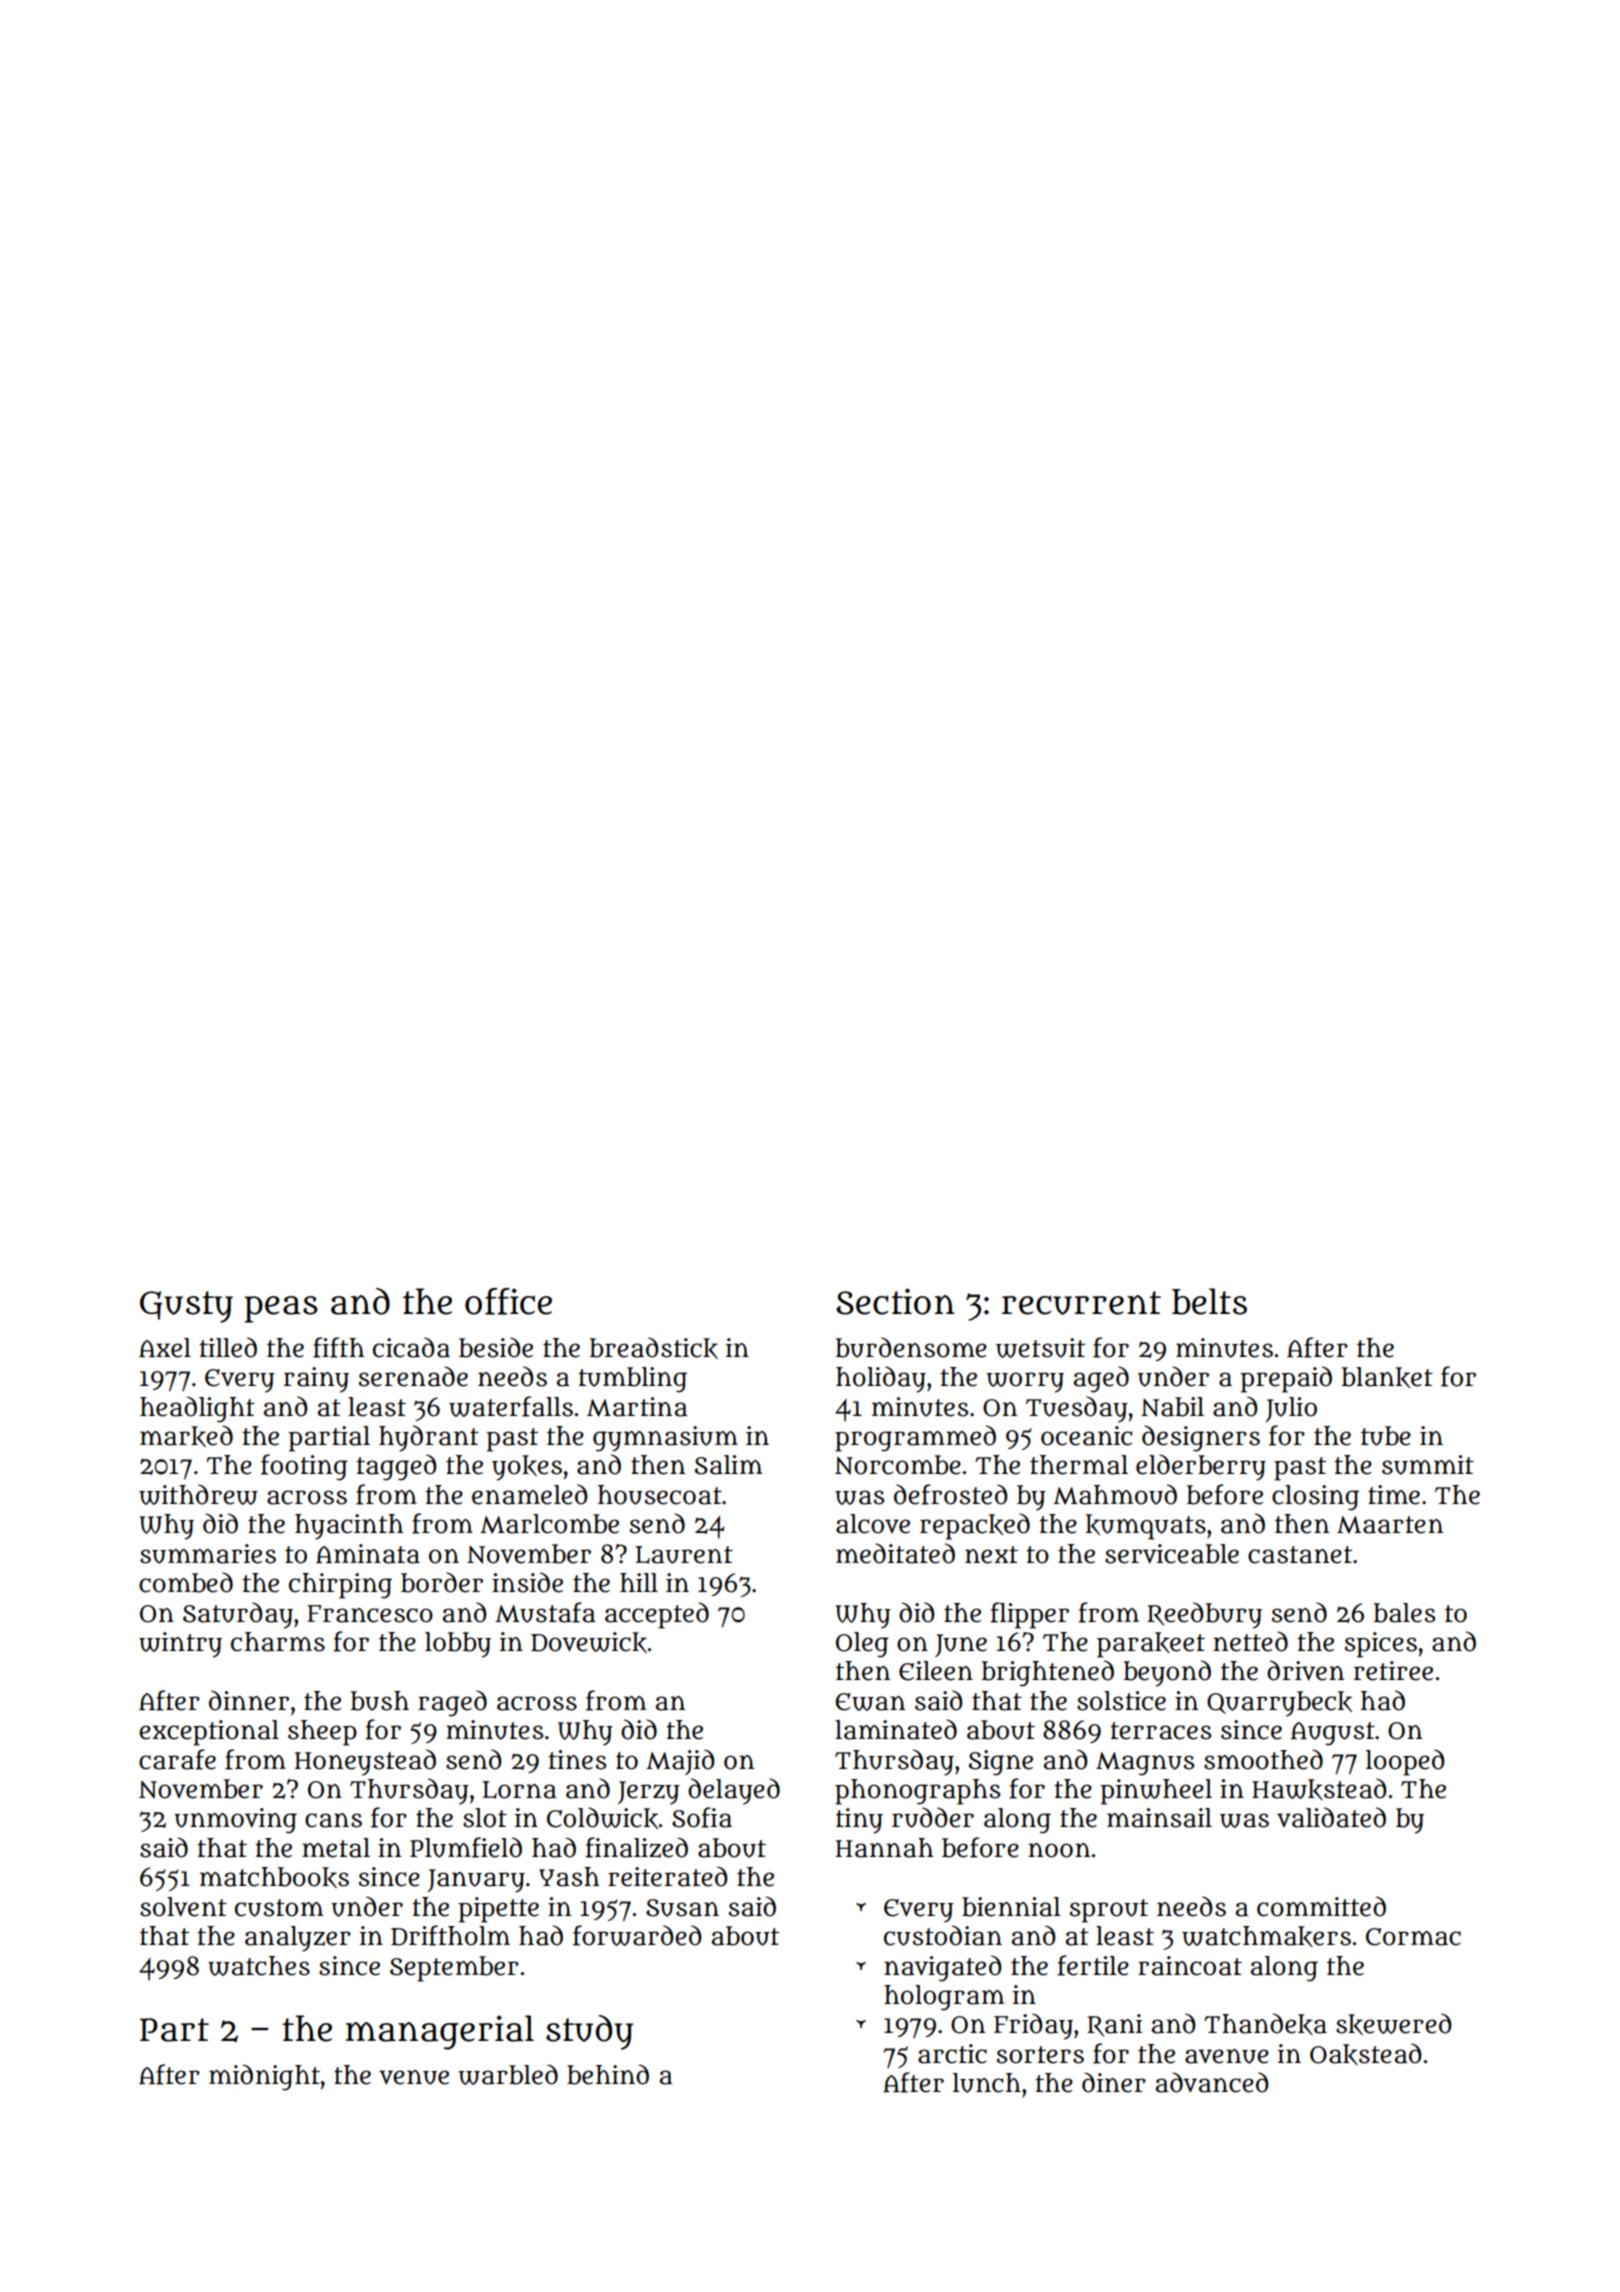  I want to click on midnight, so click(264, 2077).
